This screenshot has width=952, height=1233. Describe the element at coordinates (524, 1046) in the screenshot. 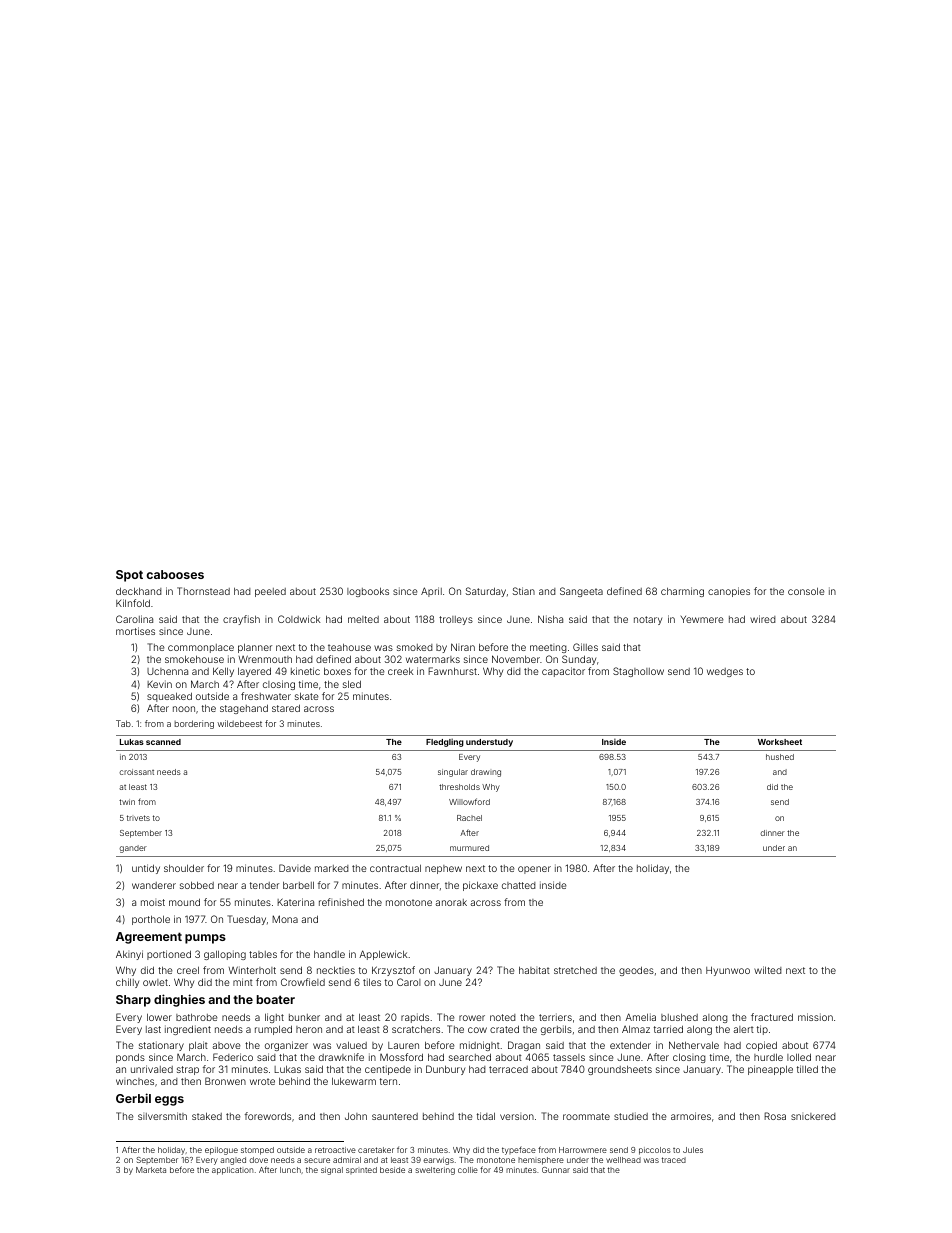

I see `Dragan` at that location.
